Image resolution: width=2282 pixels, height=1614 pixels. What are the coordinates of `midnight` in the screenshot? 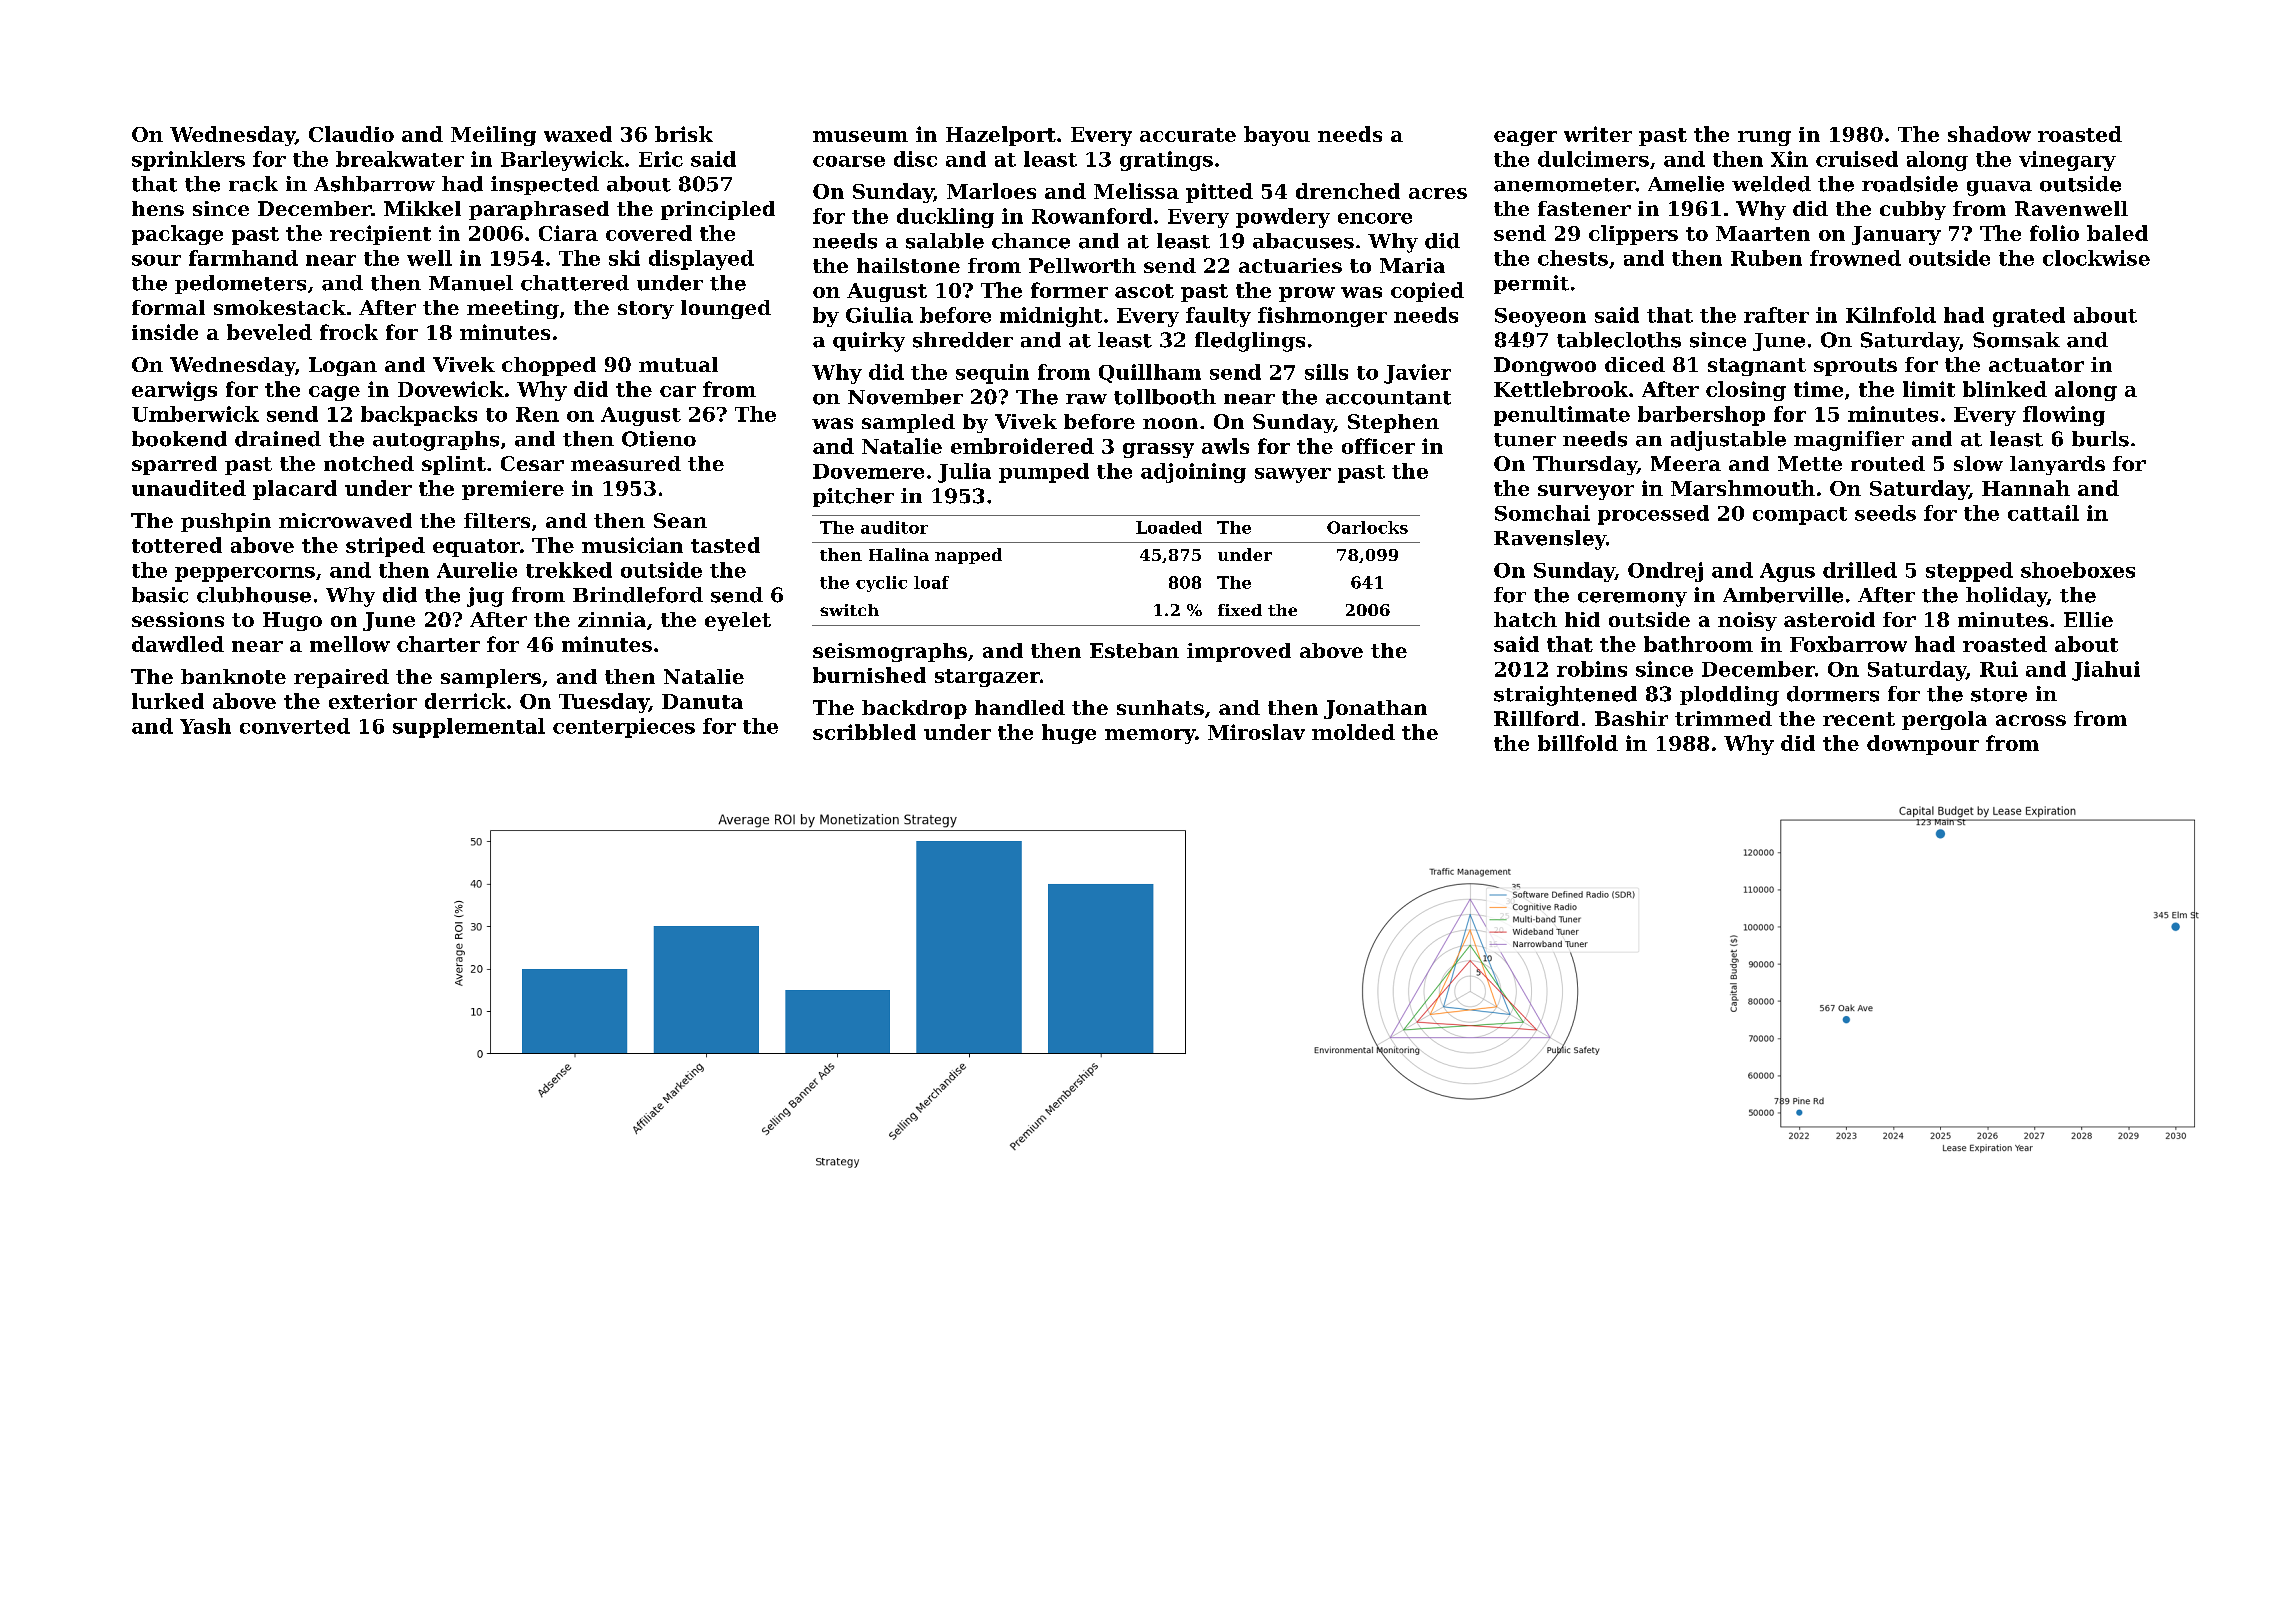 It's located at (1051, 317).
